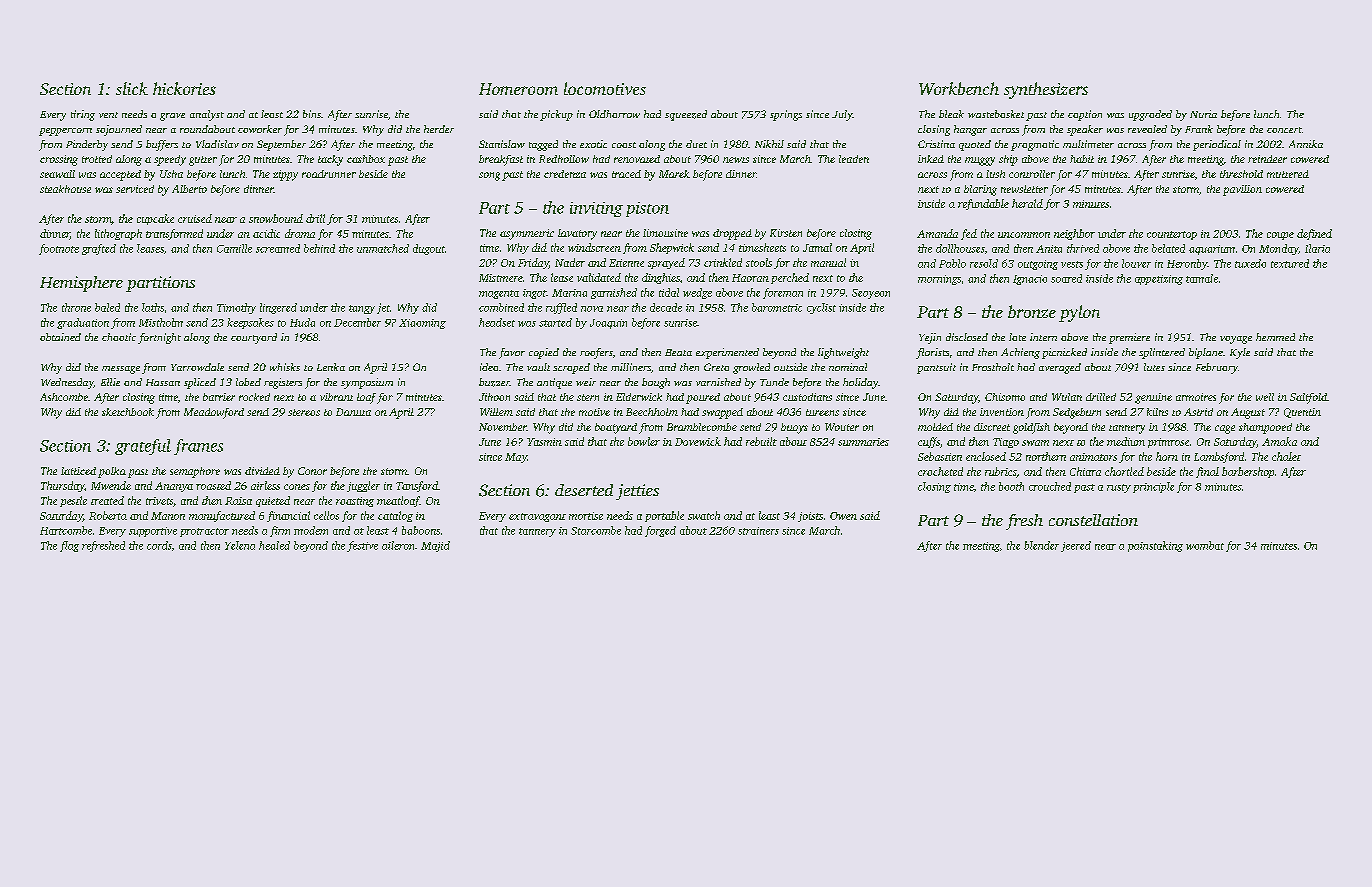  What do you see at coordinates (518, 89) in the screenshot?
I see `Homeroom` at bounding box center [518, 89].
